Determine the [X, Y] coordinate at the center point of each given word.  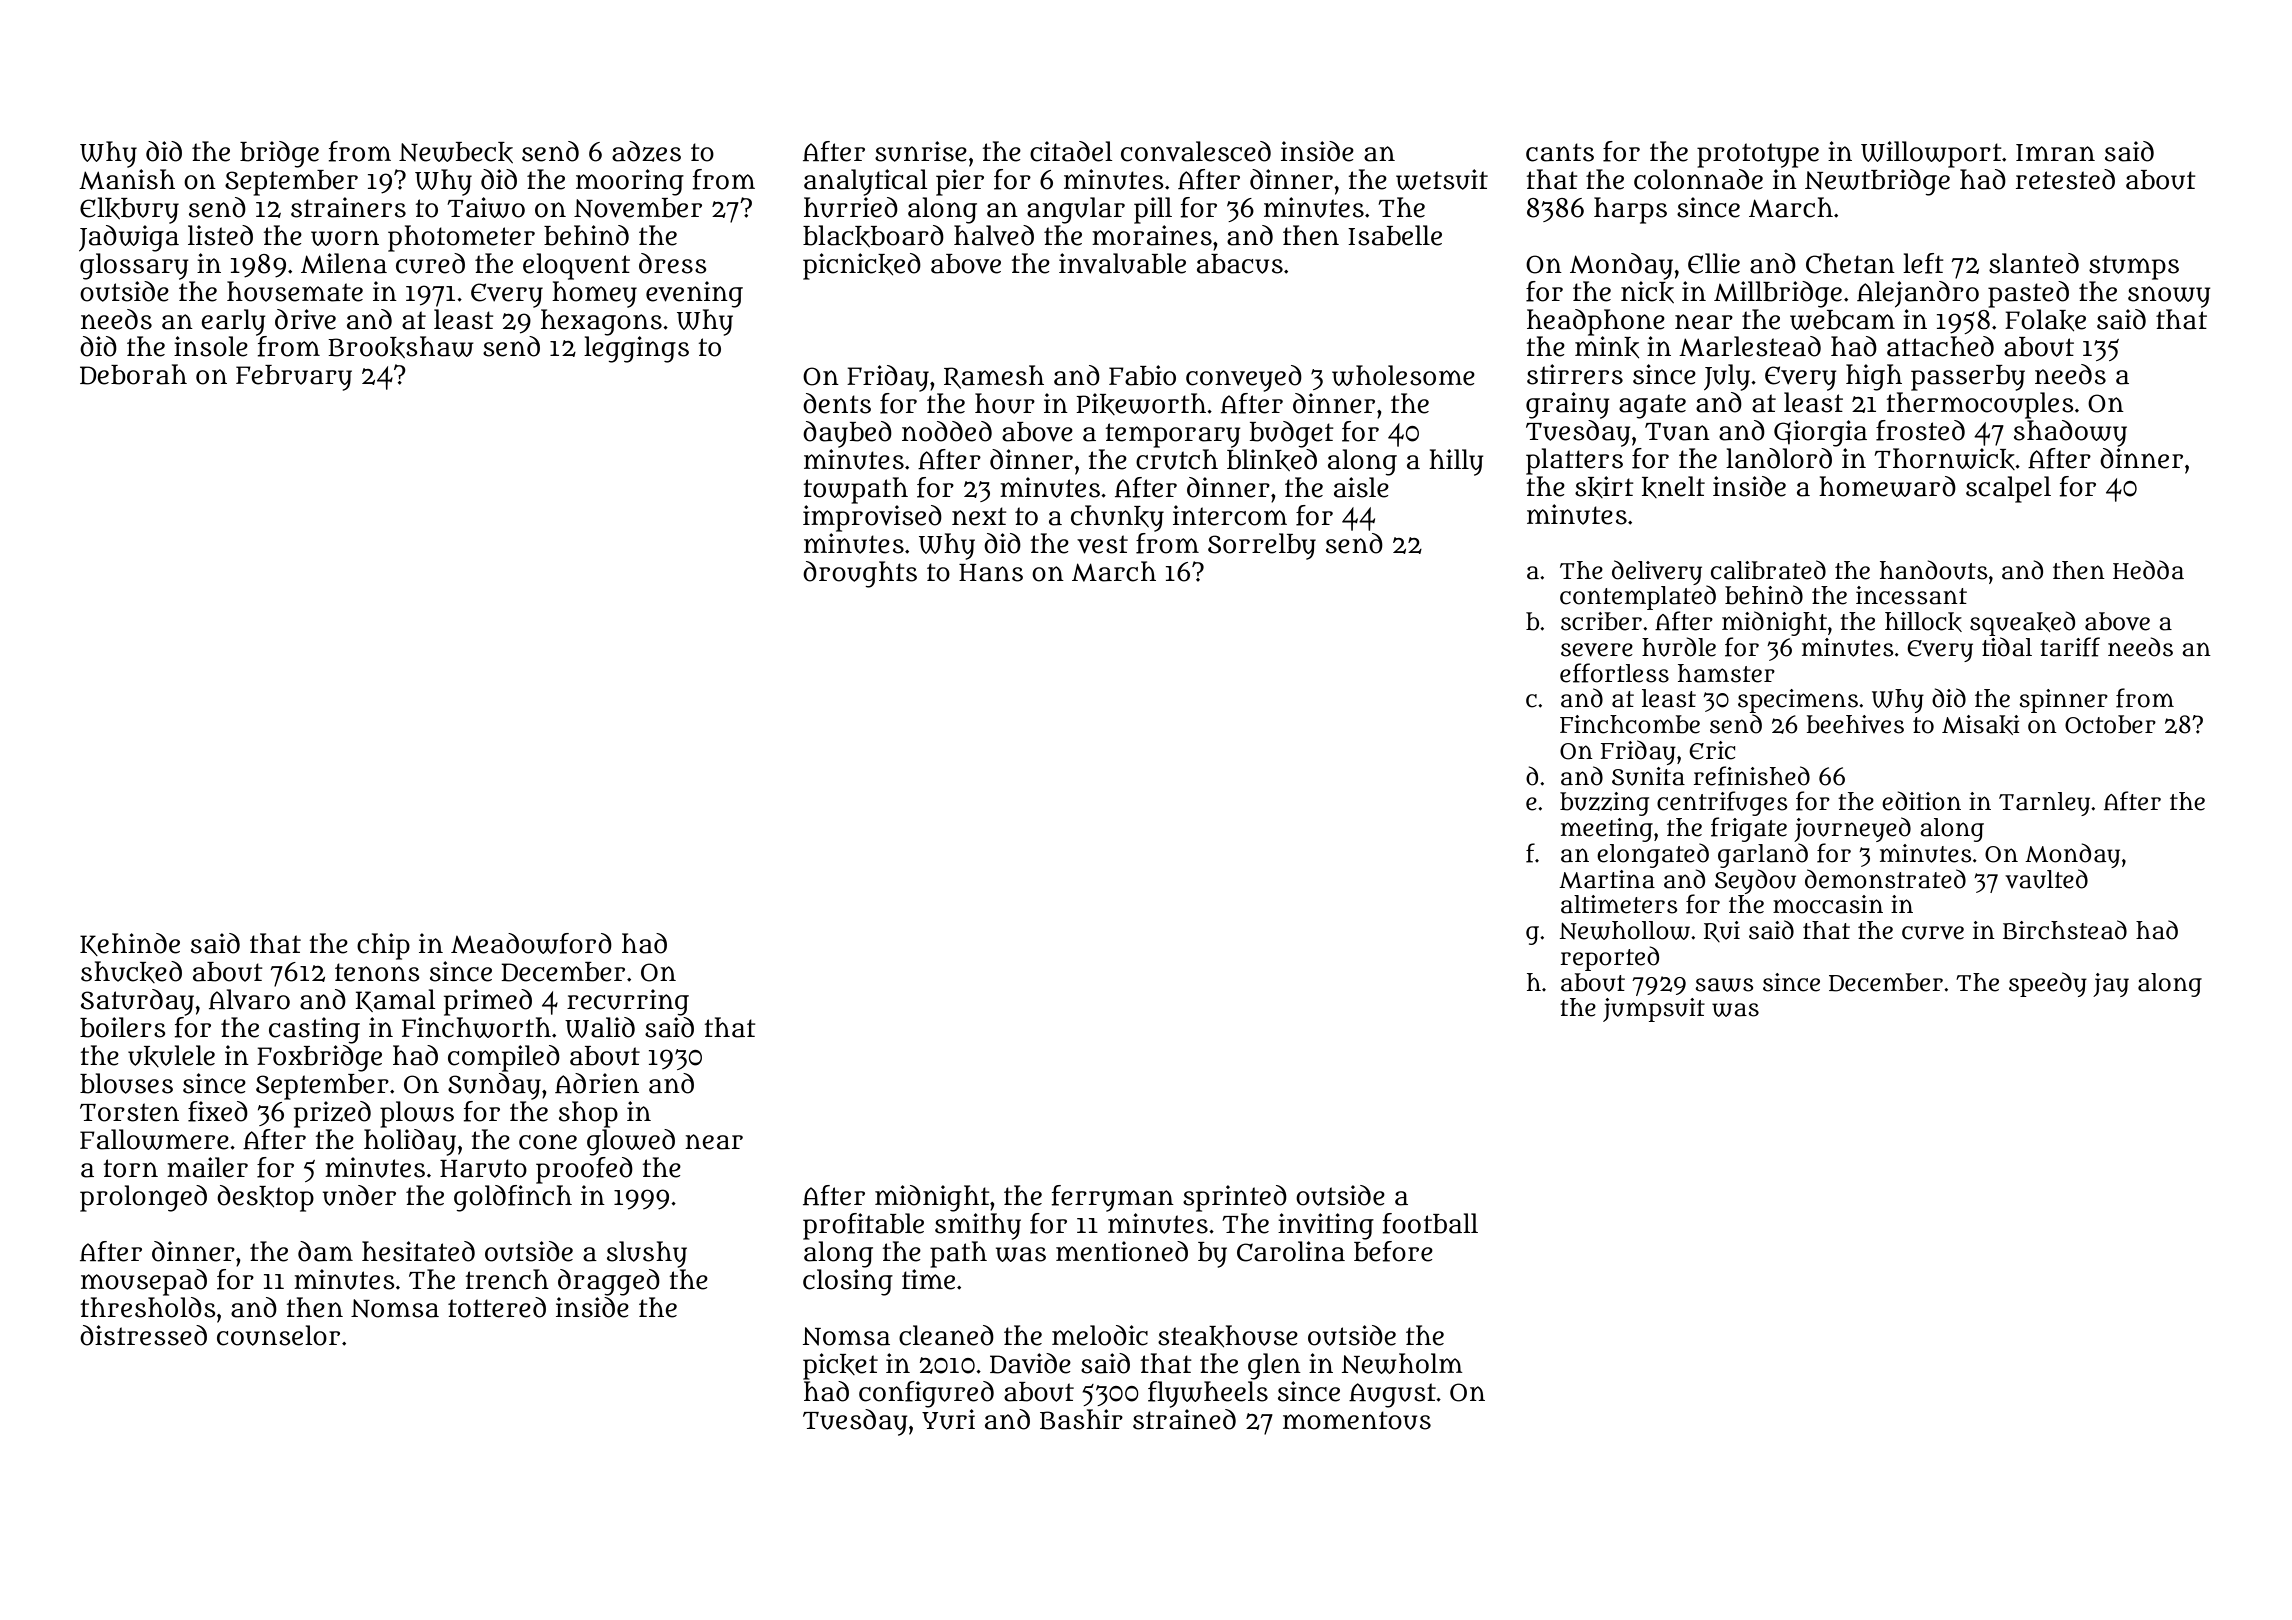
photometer [461, 238]
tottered [497, 1307]
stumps [2134, 267]
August [1392, 1395]
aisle [1361, 487]
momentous [1357, 1420]
